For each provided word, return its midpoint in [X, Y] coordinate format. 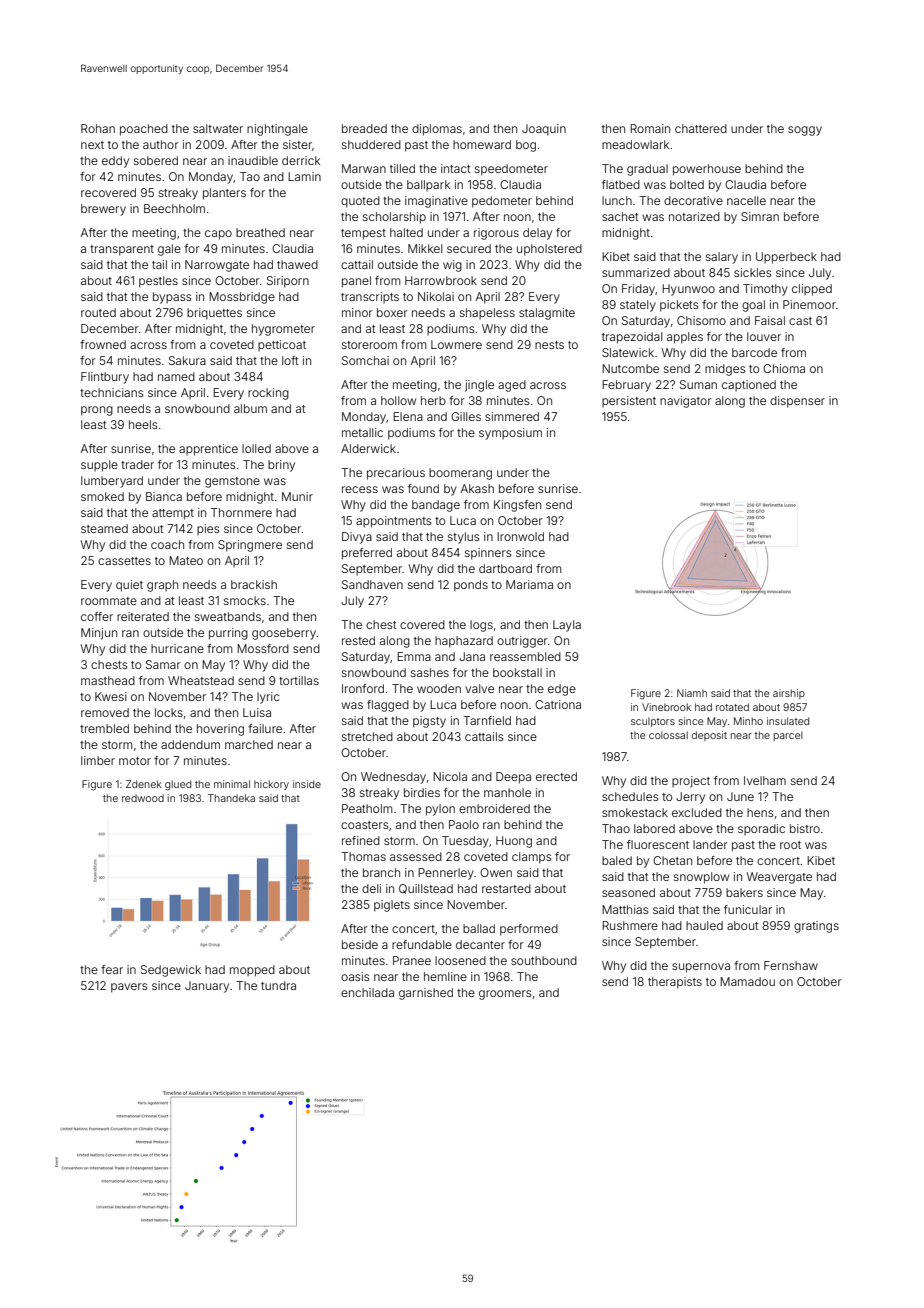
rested [358, 640]
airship [789, 694]
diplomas [437, 130]
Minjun [99, 634]
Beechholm [174, 208]
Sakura [187, 360]
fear [112, 969]
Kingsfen [517, 506]
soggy [805, 131]
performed [529, 930]
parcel [788, 736]
